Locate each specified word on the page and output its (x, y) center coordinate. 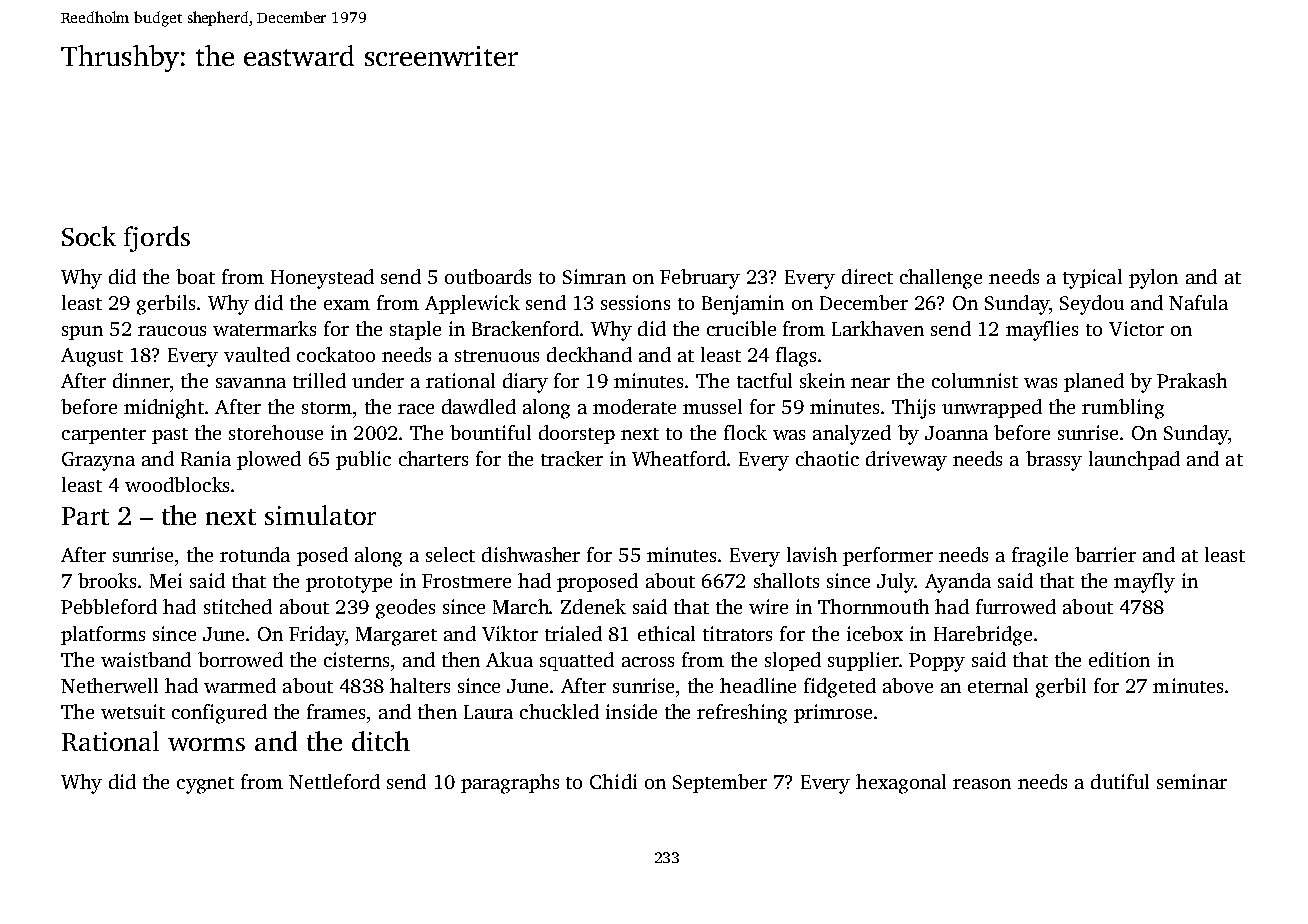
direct (867, 276)
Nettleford (334, 781)
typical (1092, 279)
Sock (89, 236)
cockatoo (336, 354)
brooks (108, 580)
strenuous (497, 356)
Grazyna (98, 461)
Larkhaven (878, 328)
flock (745, 432)
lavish (812, 554)
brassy (1054, 461)
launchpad (1134, 460)
